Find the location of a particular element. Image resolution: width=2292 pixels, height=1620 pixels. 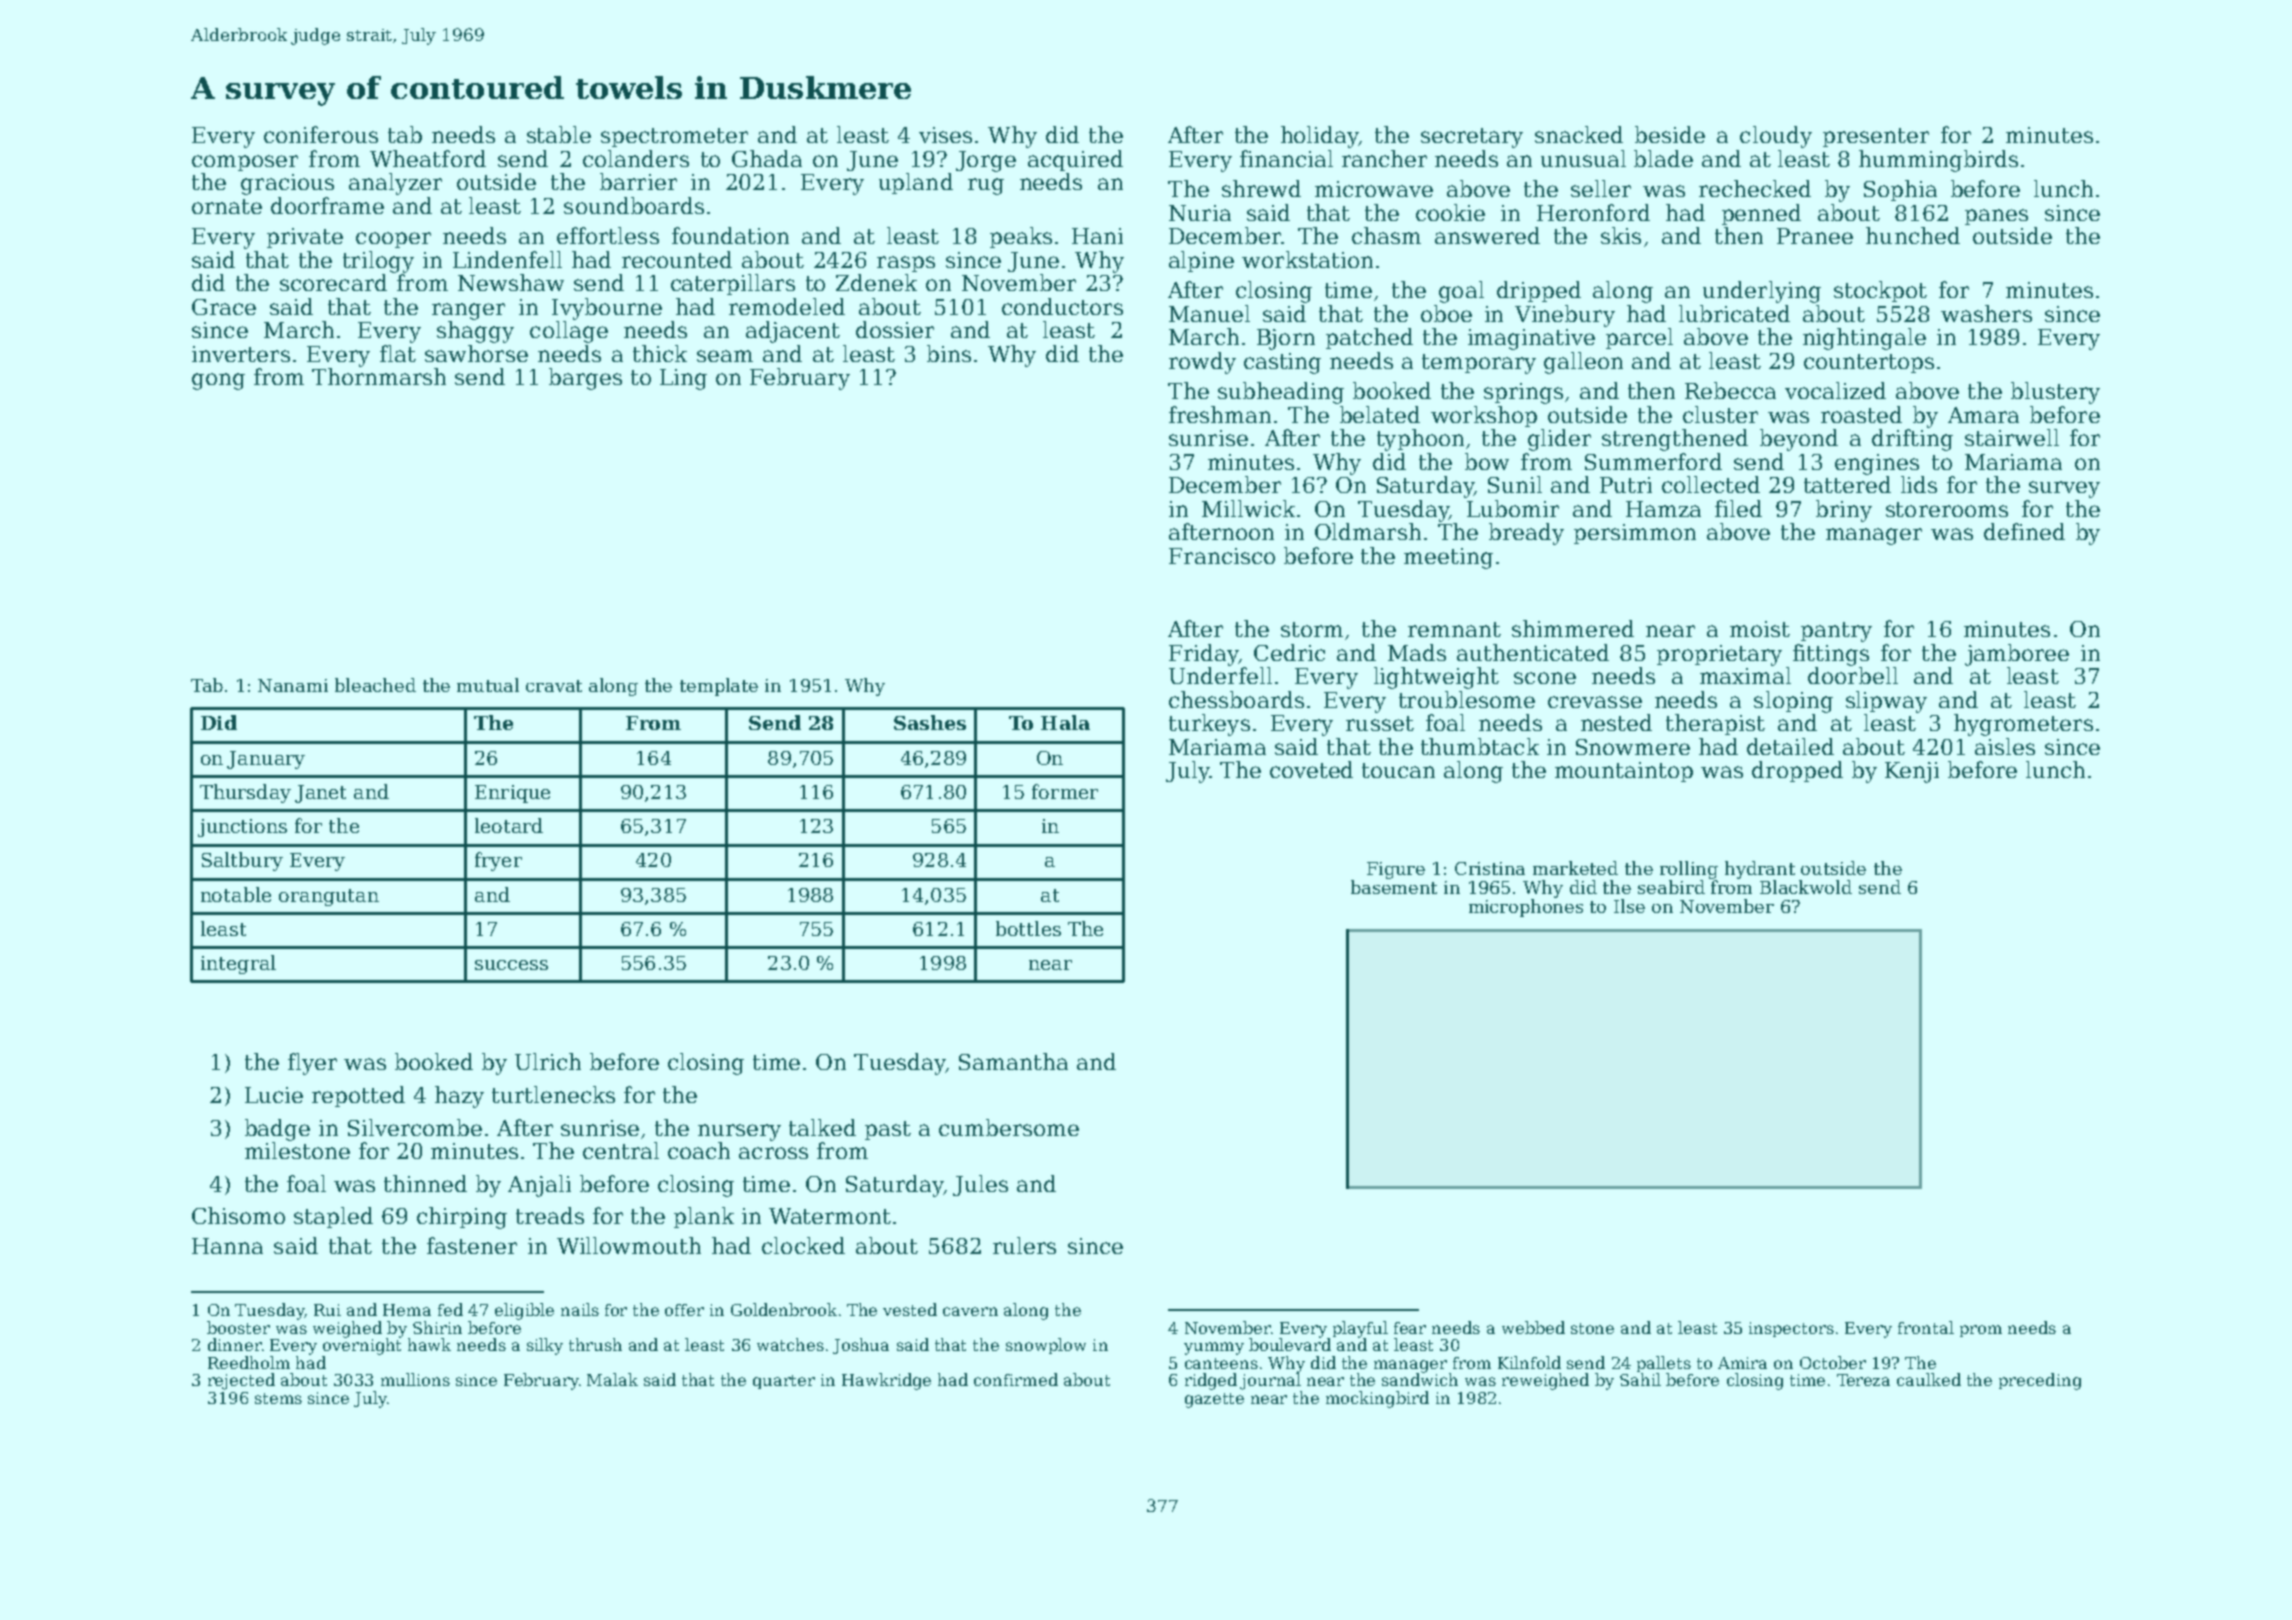

washers is located at coordinates (1986, 313).
